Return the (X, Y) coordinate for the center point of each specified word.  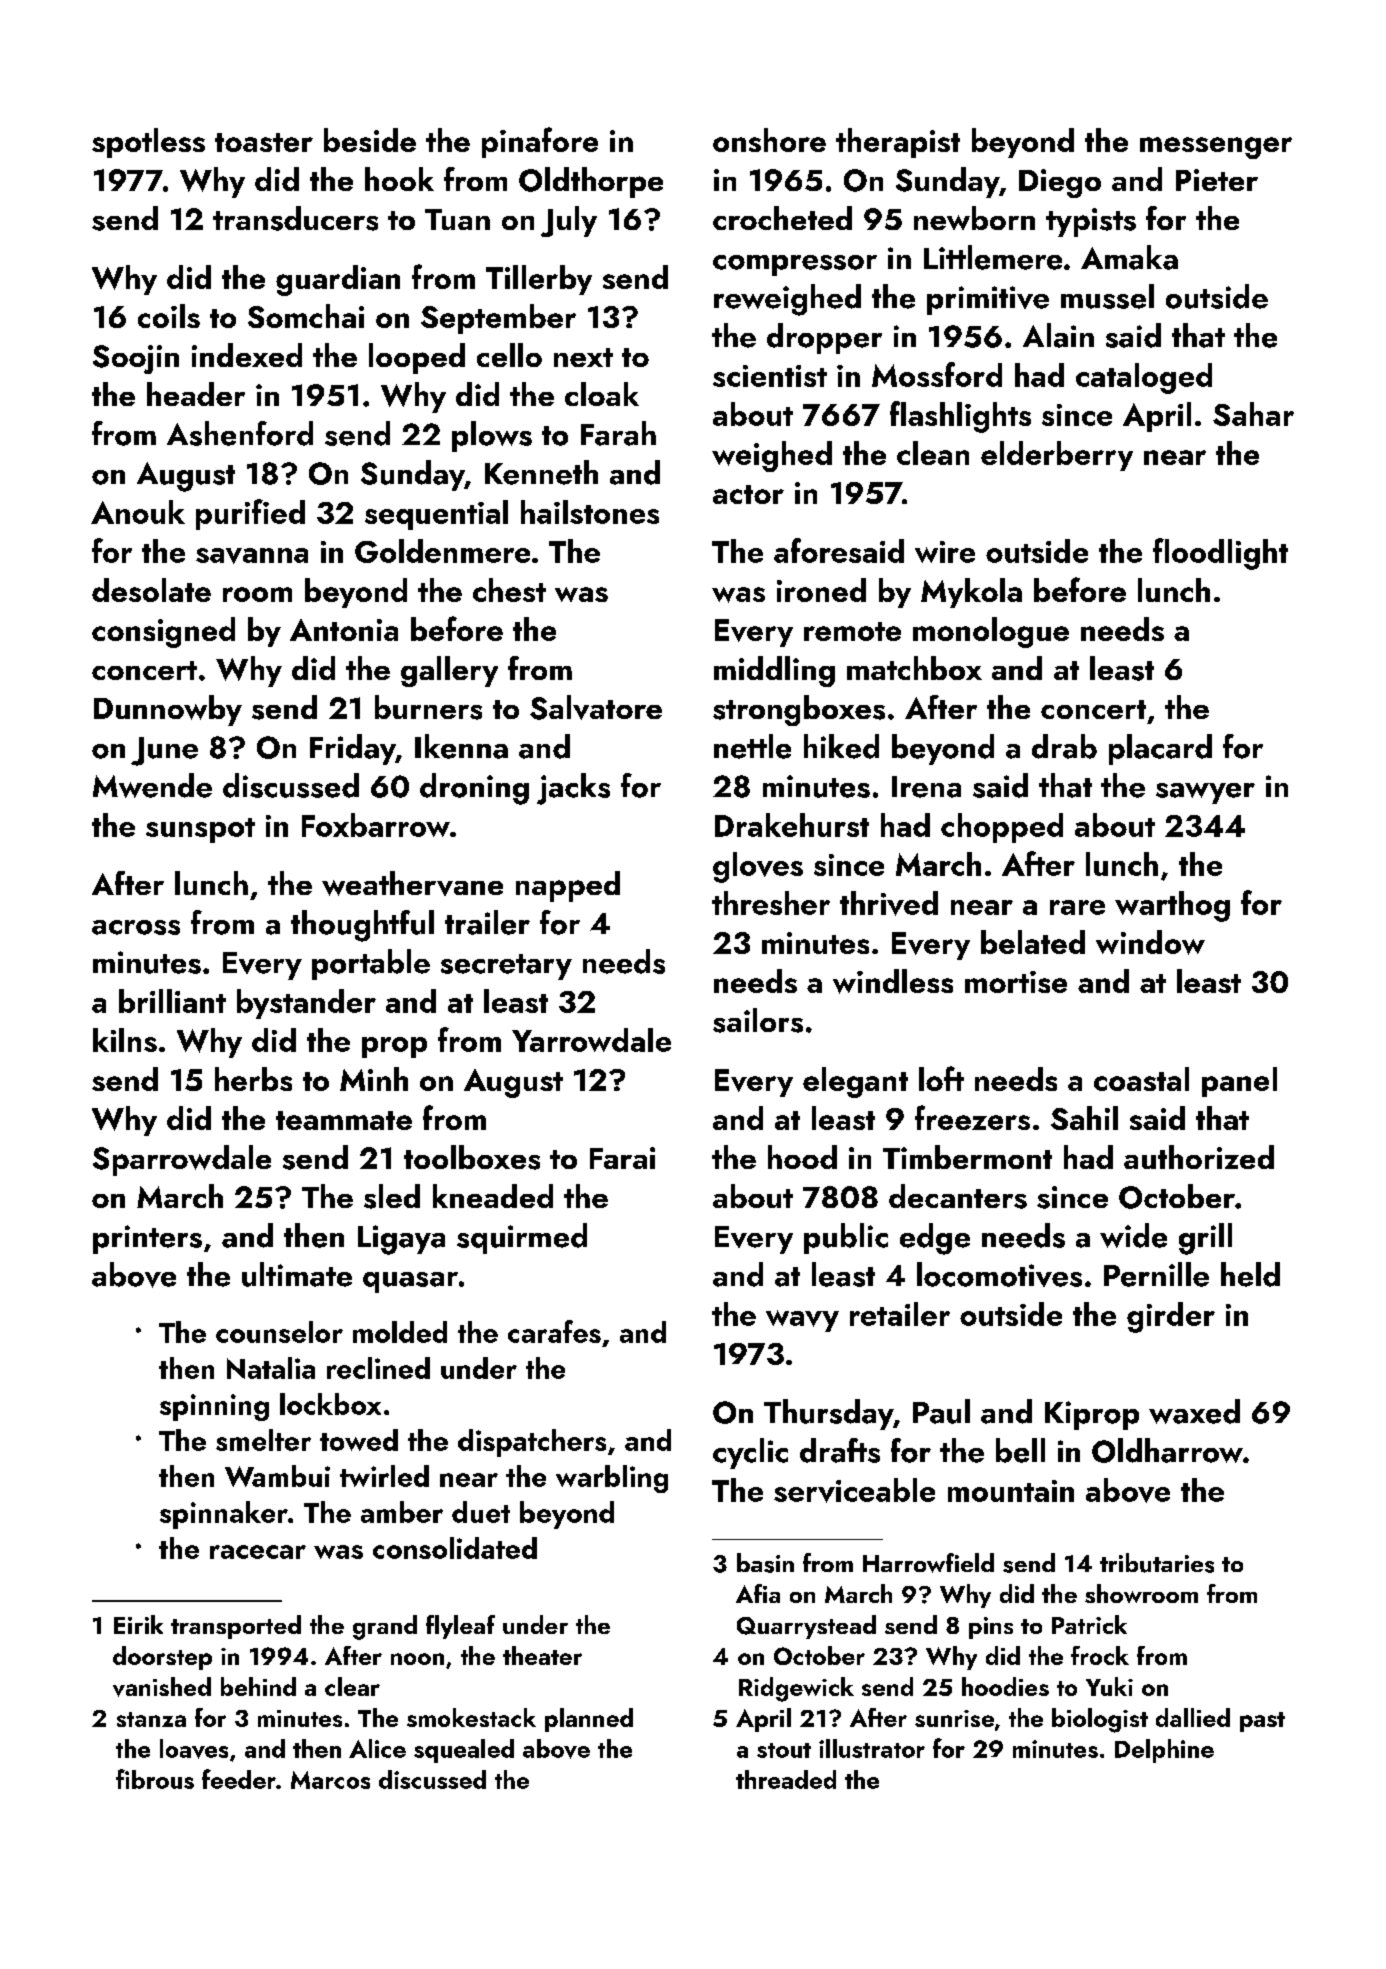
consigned (163, 632)
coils (169, 316)
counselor (279, 1332)
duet (481, 1512)
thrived (889, 903)
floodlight (1220, 554)
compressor (795, 265)
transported (236, 1627)
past (1262, 1722)
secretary (506, 967)
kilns (125, 1040)
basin (765, 1563)
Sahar (1253, 414)
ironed (821, 590)
